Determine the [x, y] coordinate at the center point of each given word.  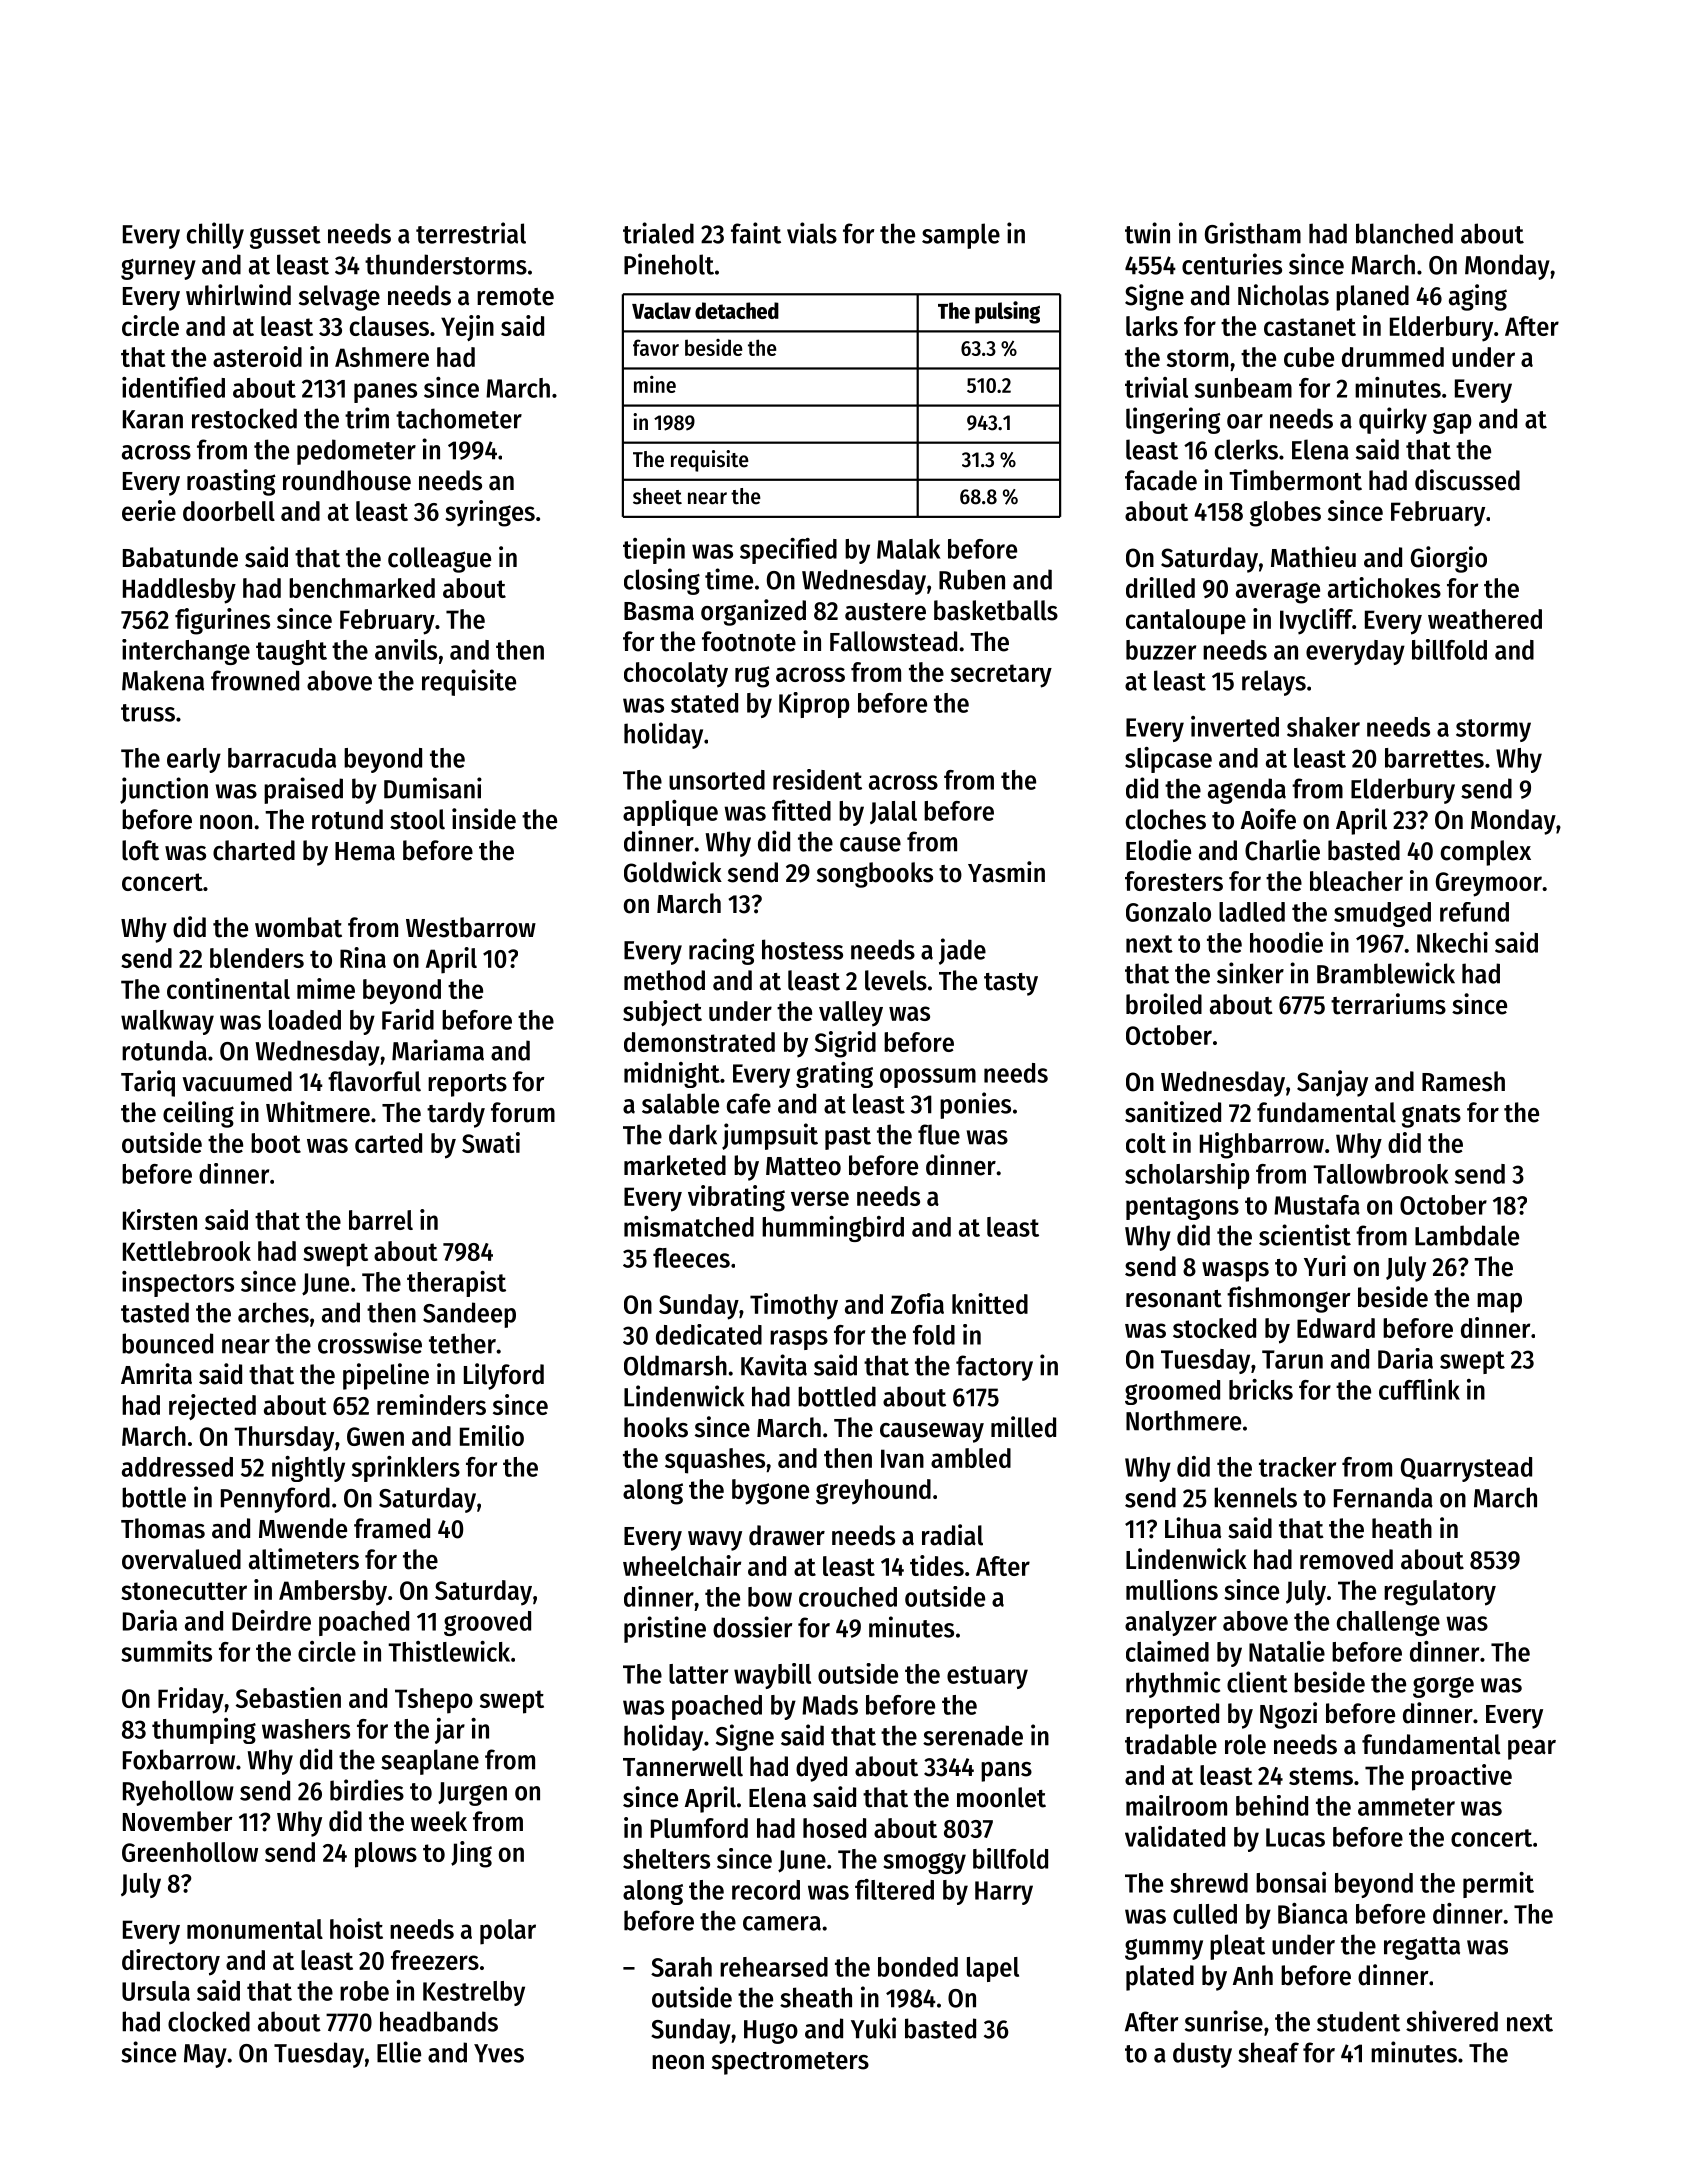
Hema [365, 851]
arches [273, 1312]
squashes [715, 1461]
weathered [1485, 619]
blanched [1404, 233]
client [1257, 1682]
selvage [339, 298]
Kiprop [814, 705]
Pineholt [669, 264]
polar [508, 1932]
